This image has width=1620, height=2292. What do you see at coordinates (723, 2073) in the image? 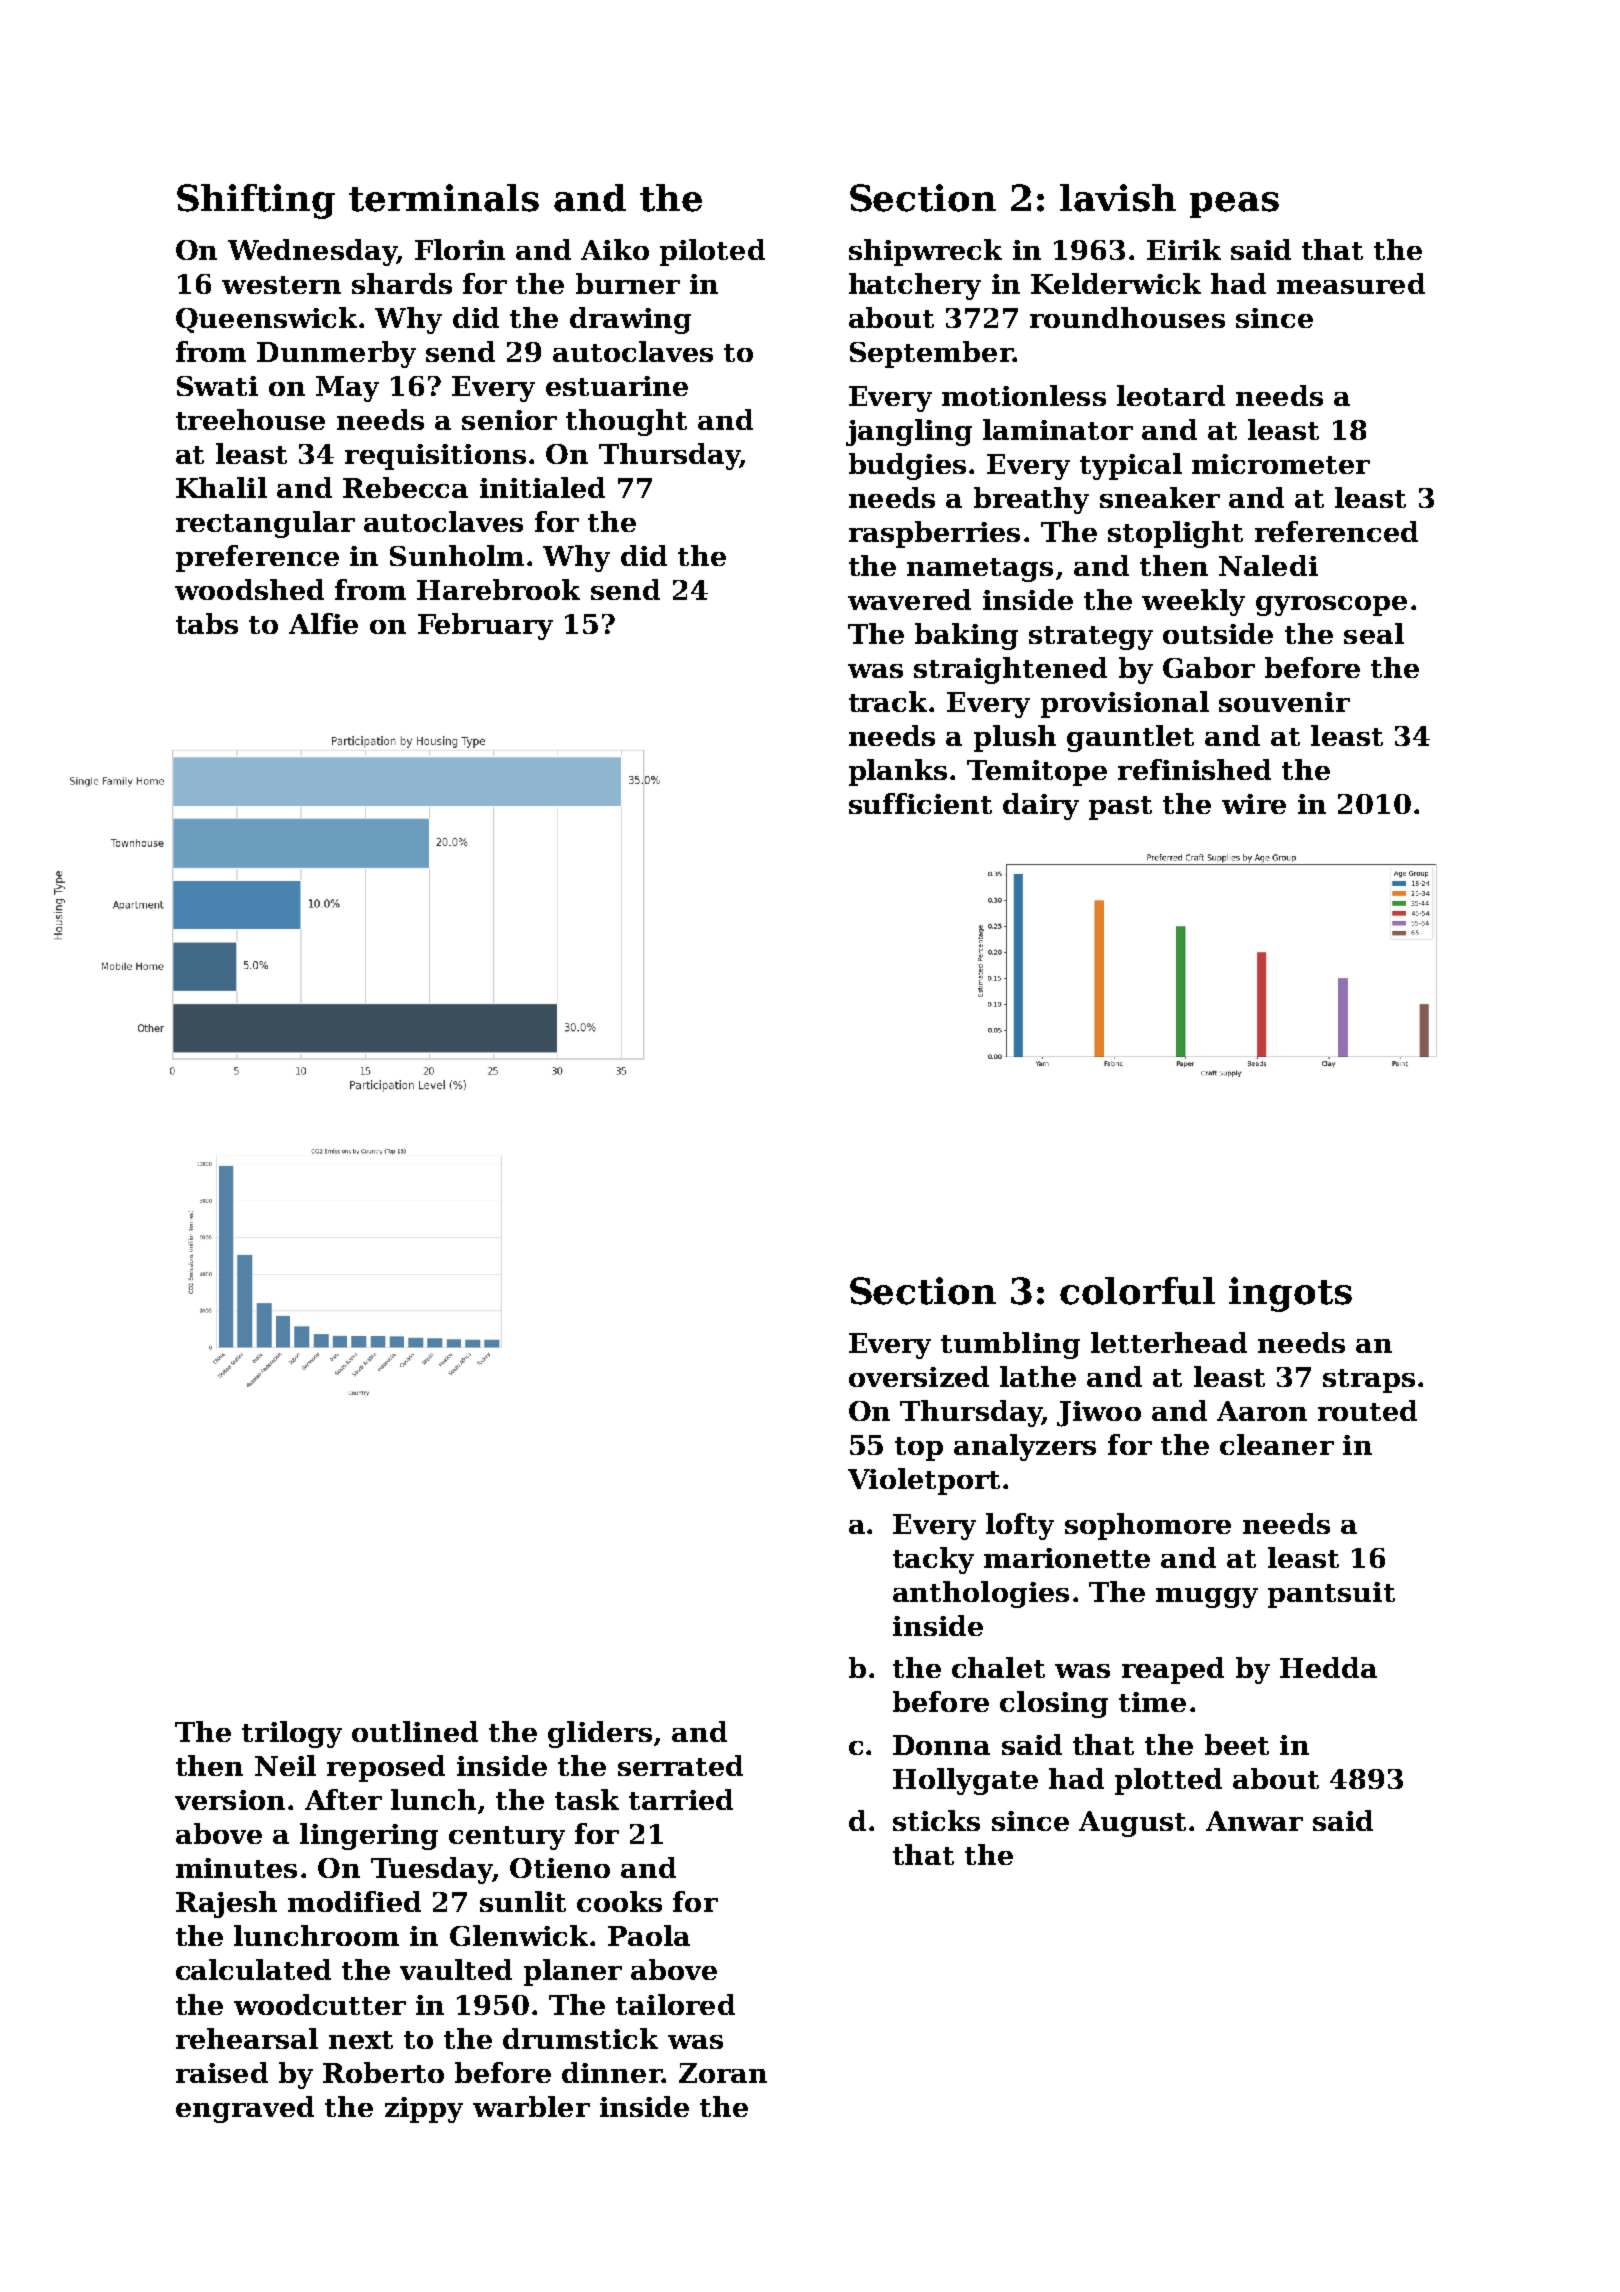
I see `Zoran` at bounding box center [723, 2073].
